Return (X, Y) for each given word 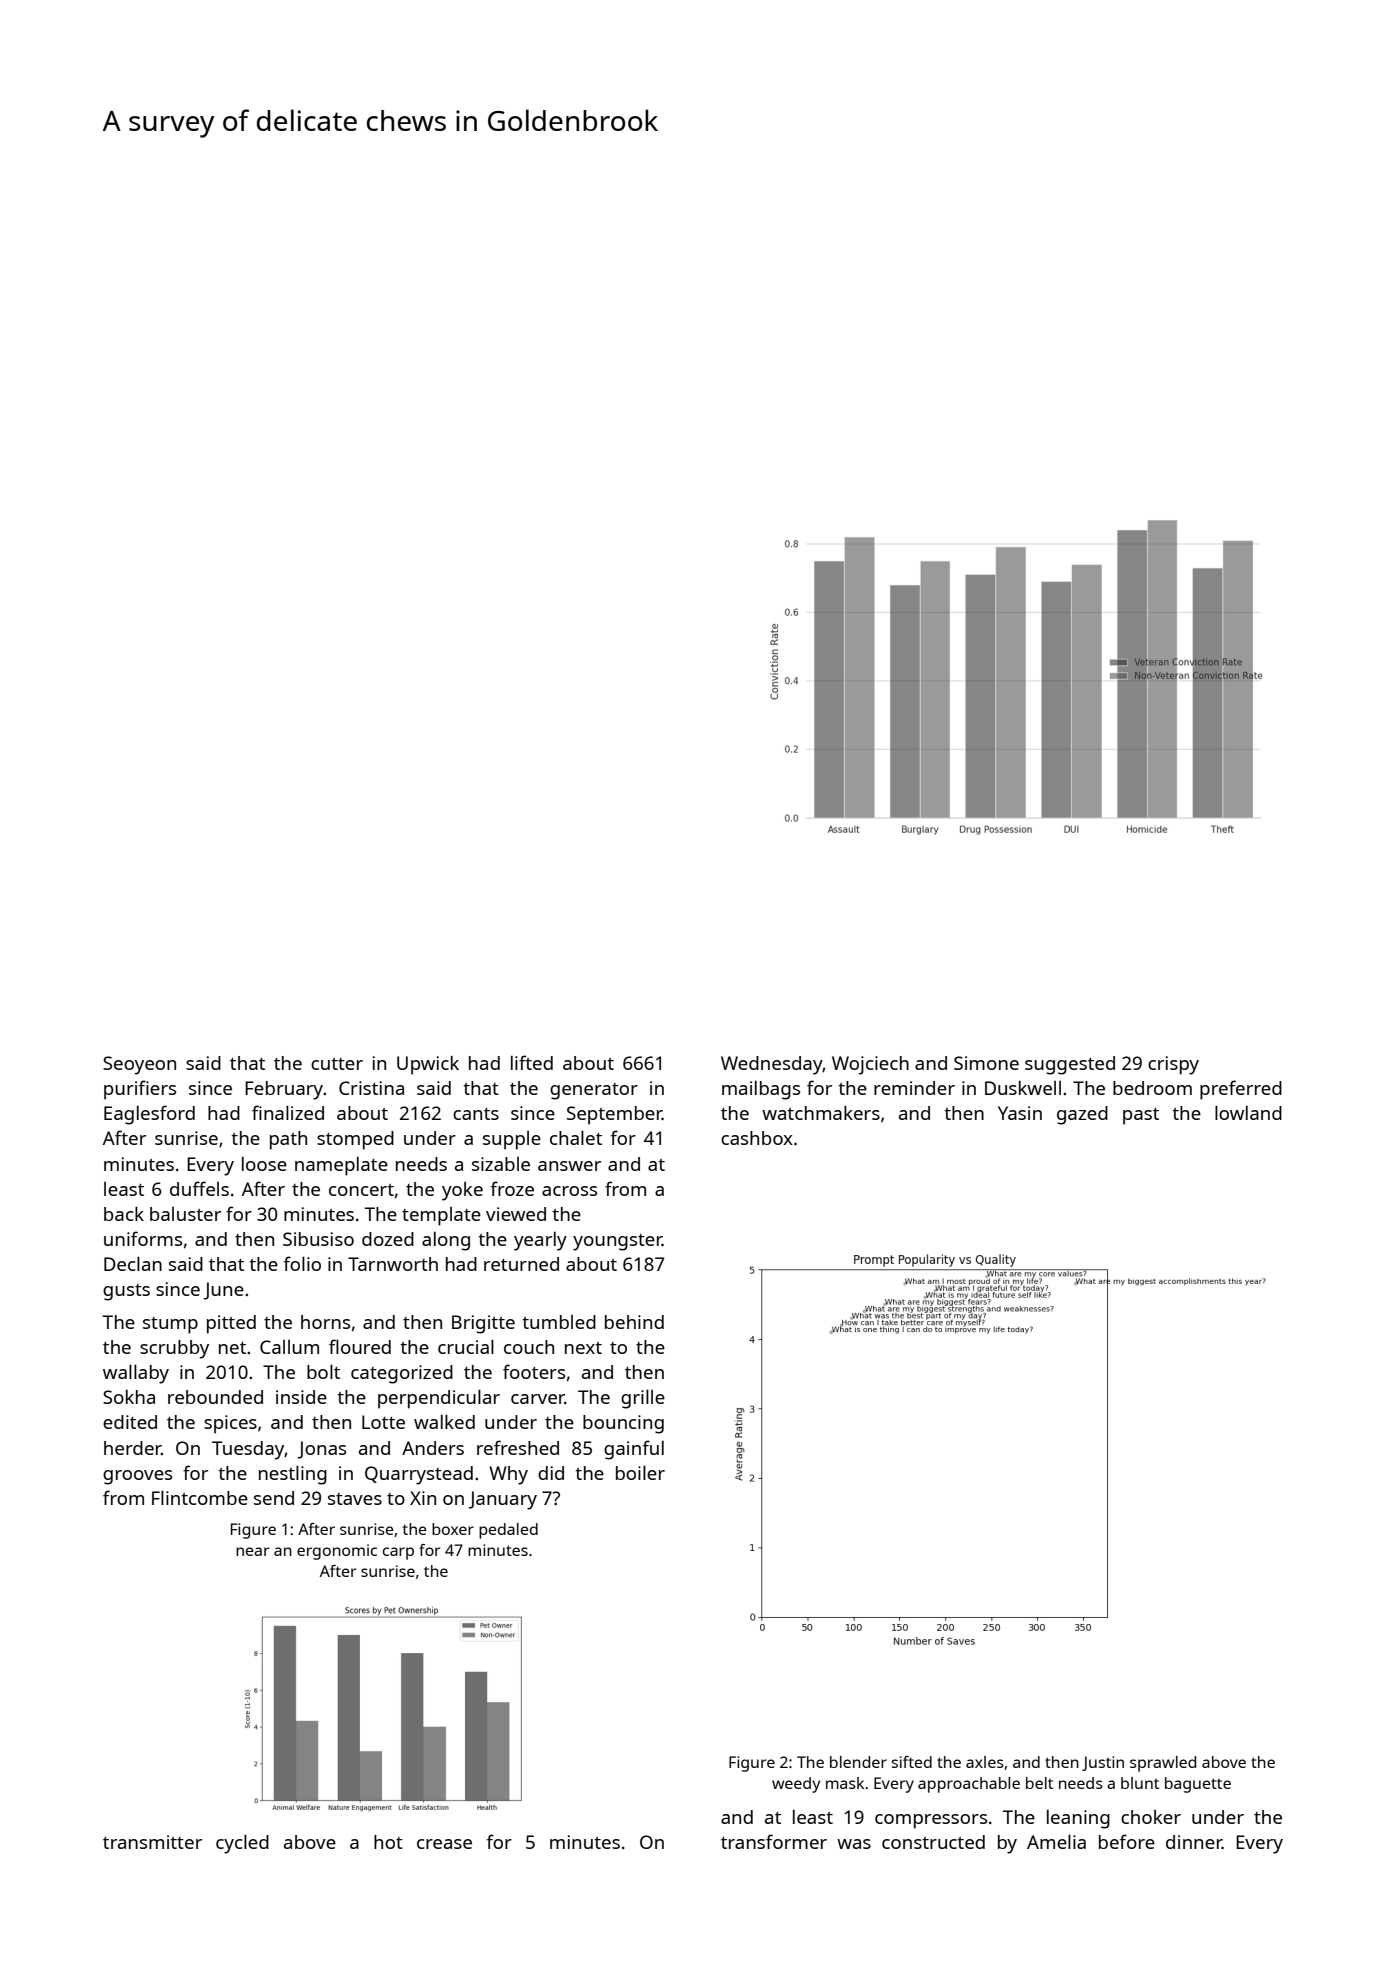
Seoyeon (139, 1065)
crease (444, 1844)
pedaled (508, 1531)
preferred (1241, 1090)
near (253, 1551)
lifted (532, 1062)
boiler (640, 1472)
